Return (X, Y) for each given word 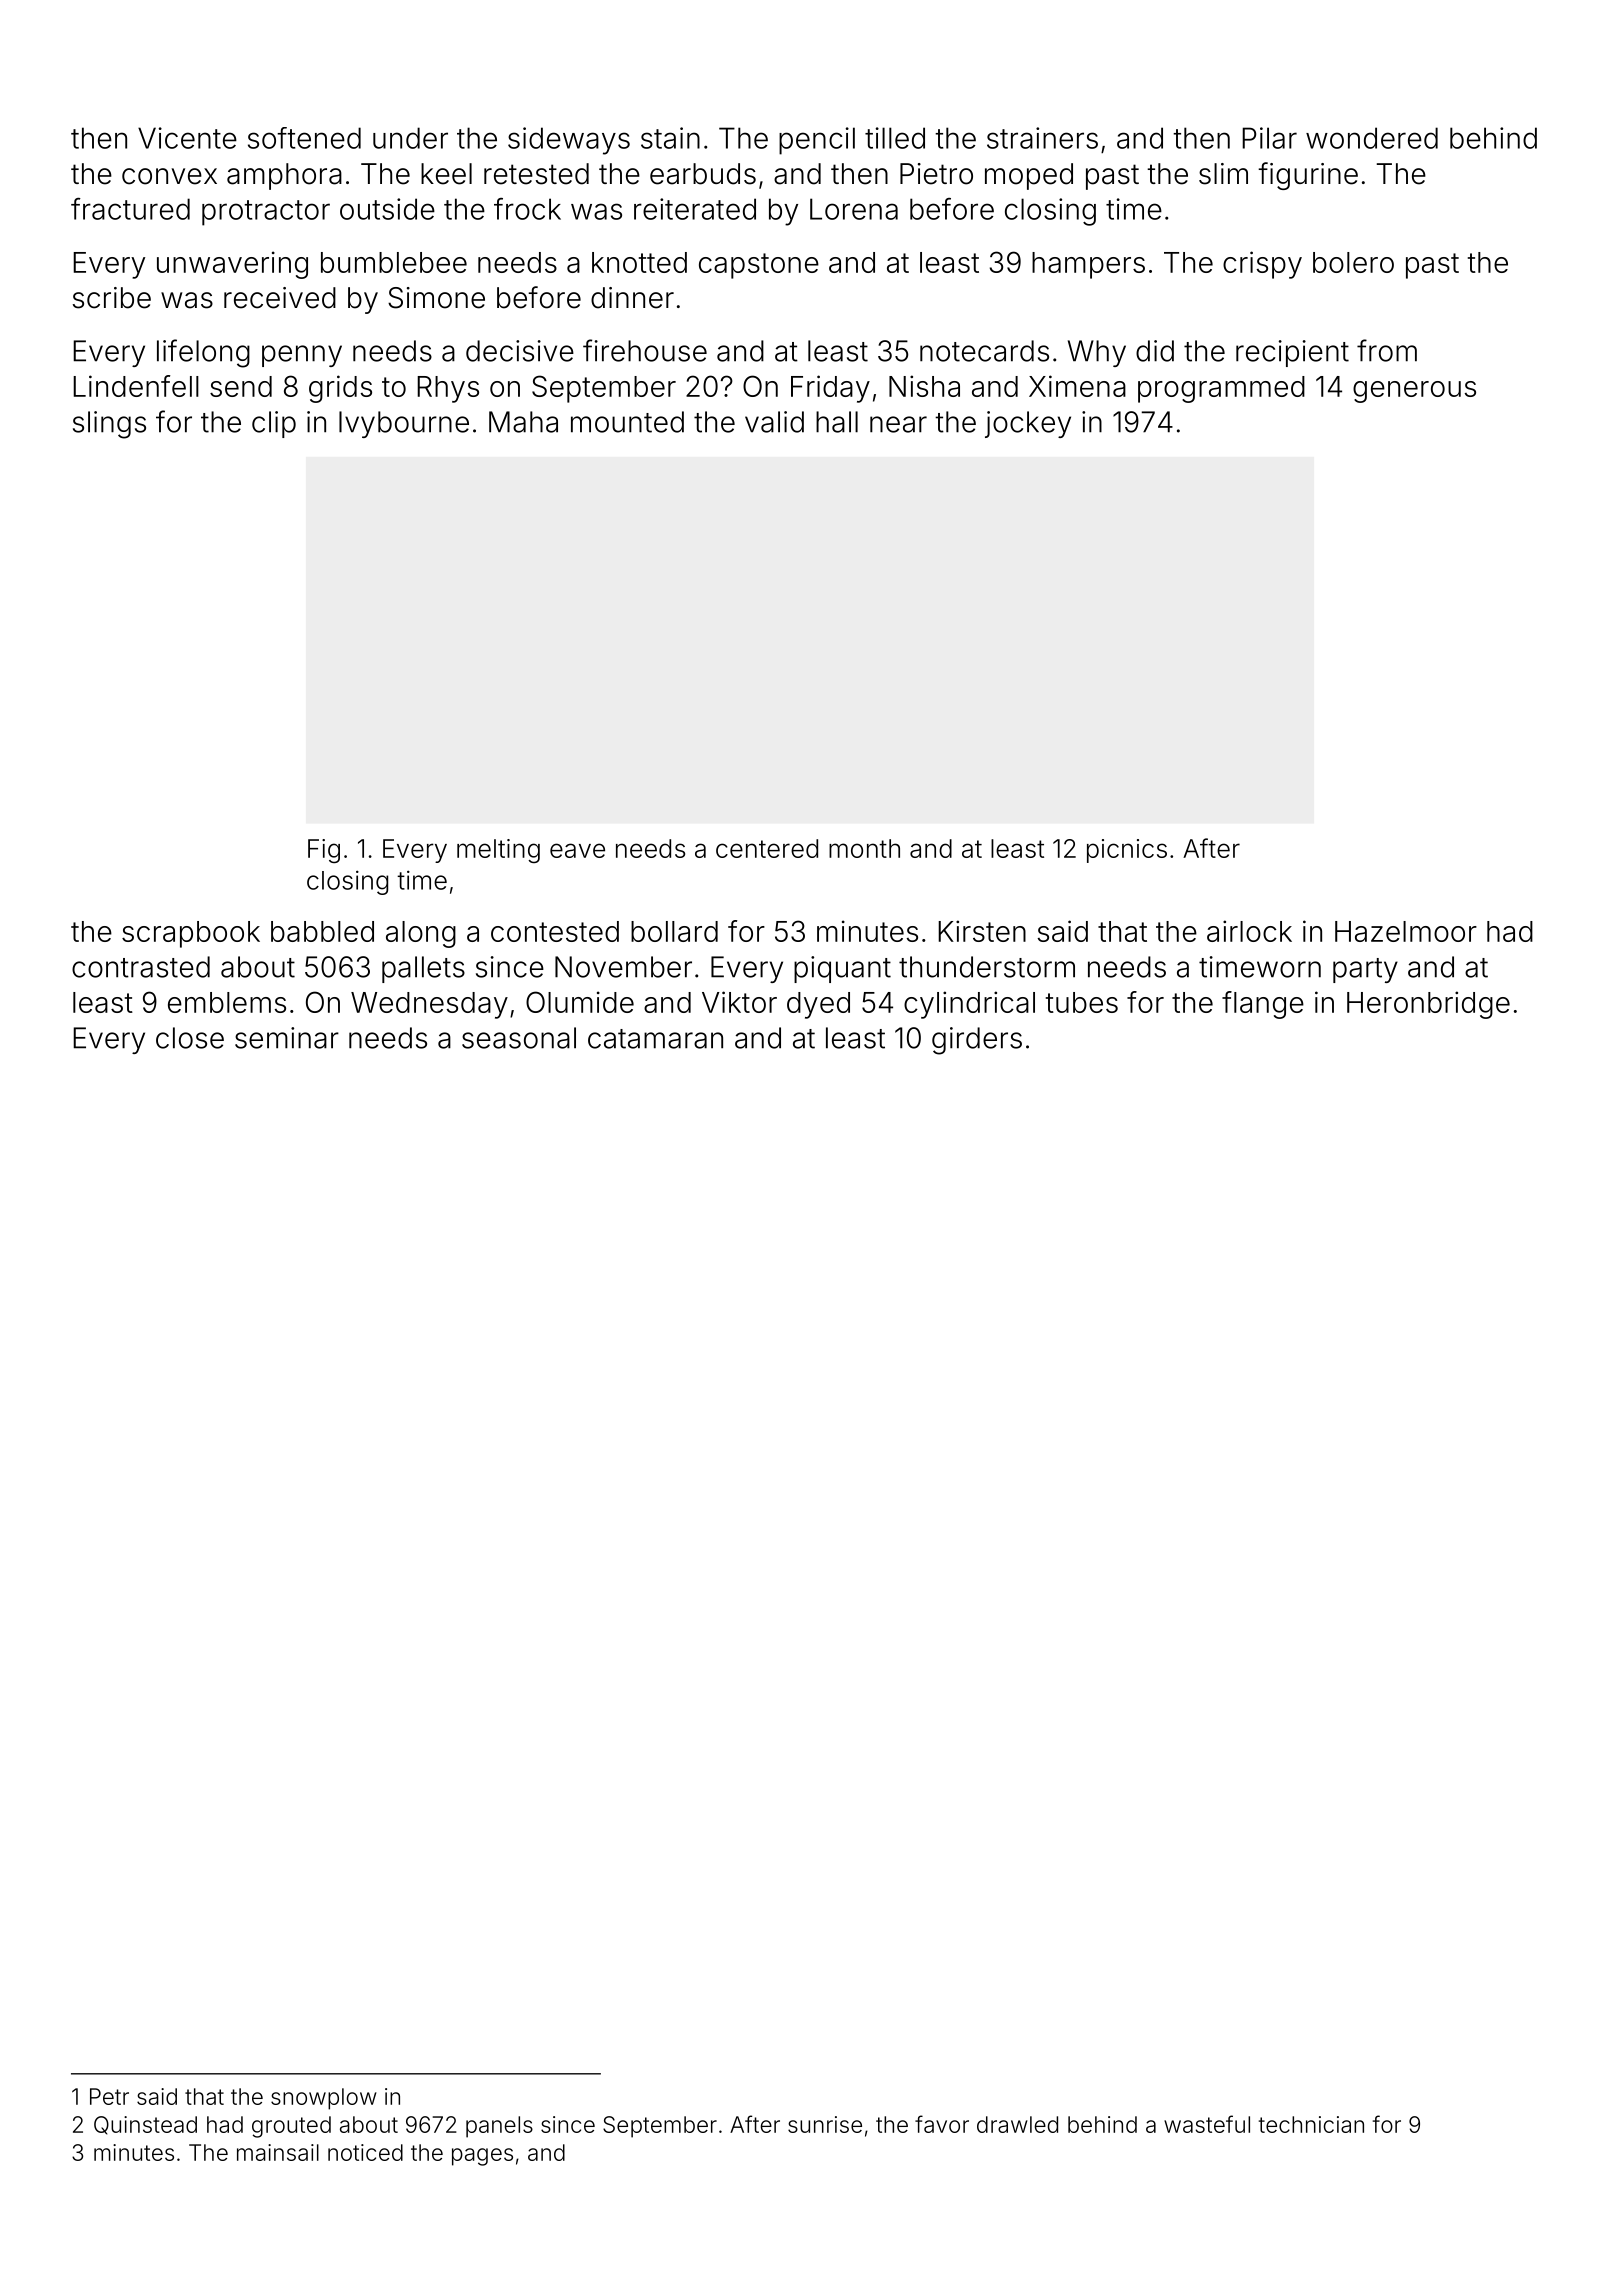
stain (670, 138)
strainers (1042, 138)
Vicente (187, 138)
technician (1311, 2124)
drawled (1017, 2124)
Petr (109, 2096)
